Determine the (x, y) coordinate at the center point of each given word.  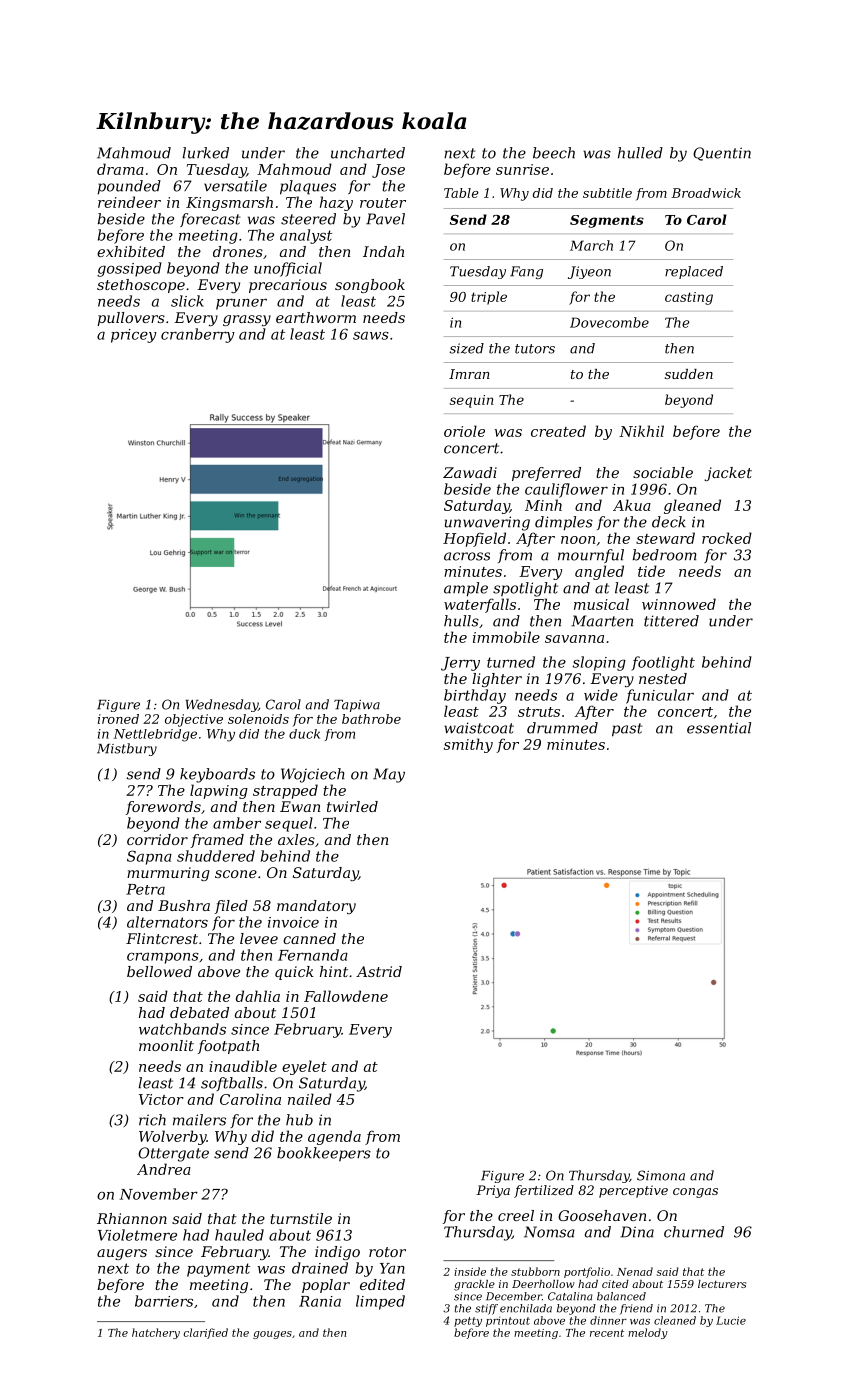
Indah (383, 251)
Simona (661, 1175)
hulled (640, 153)
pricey (134, 336)
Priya (493, 1191)
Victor (161, 1099)
